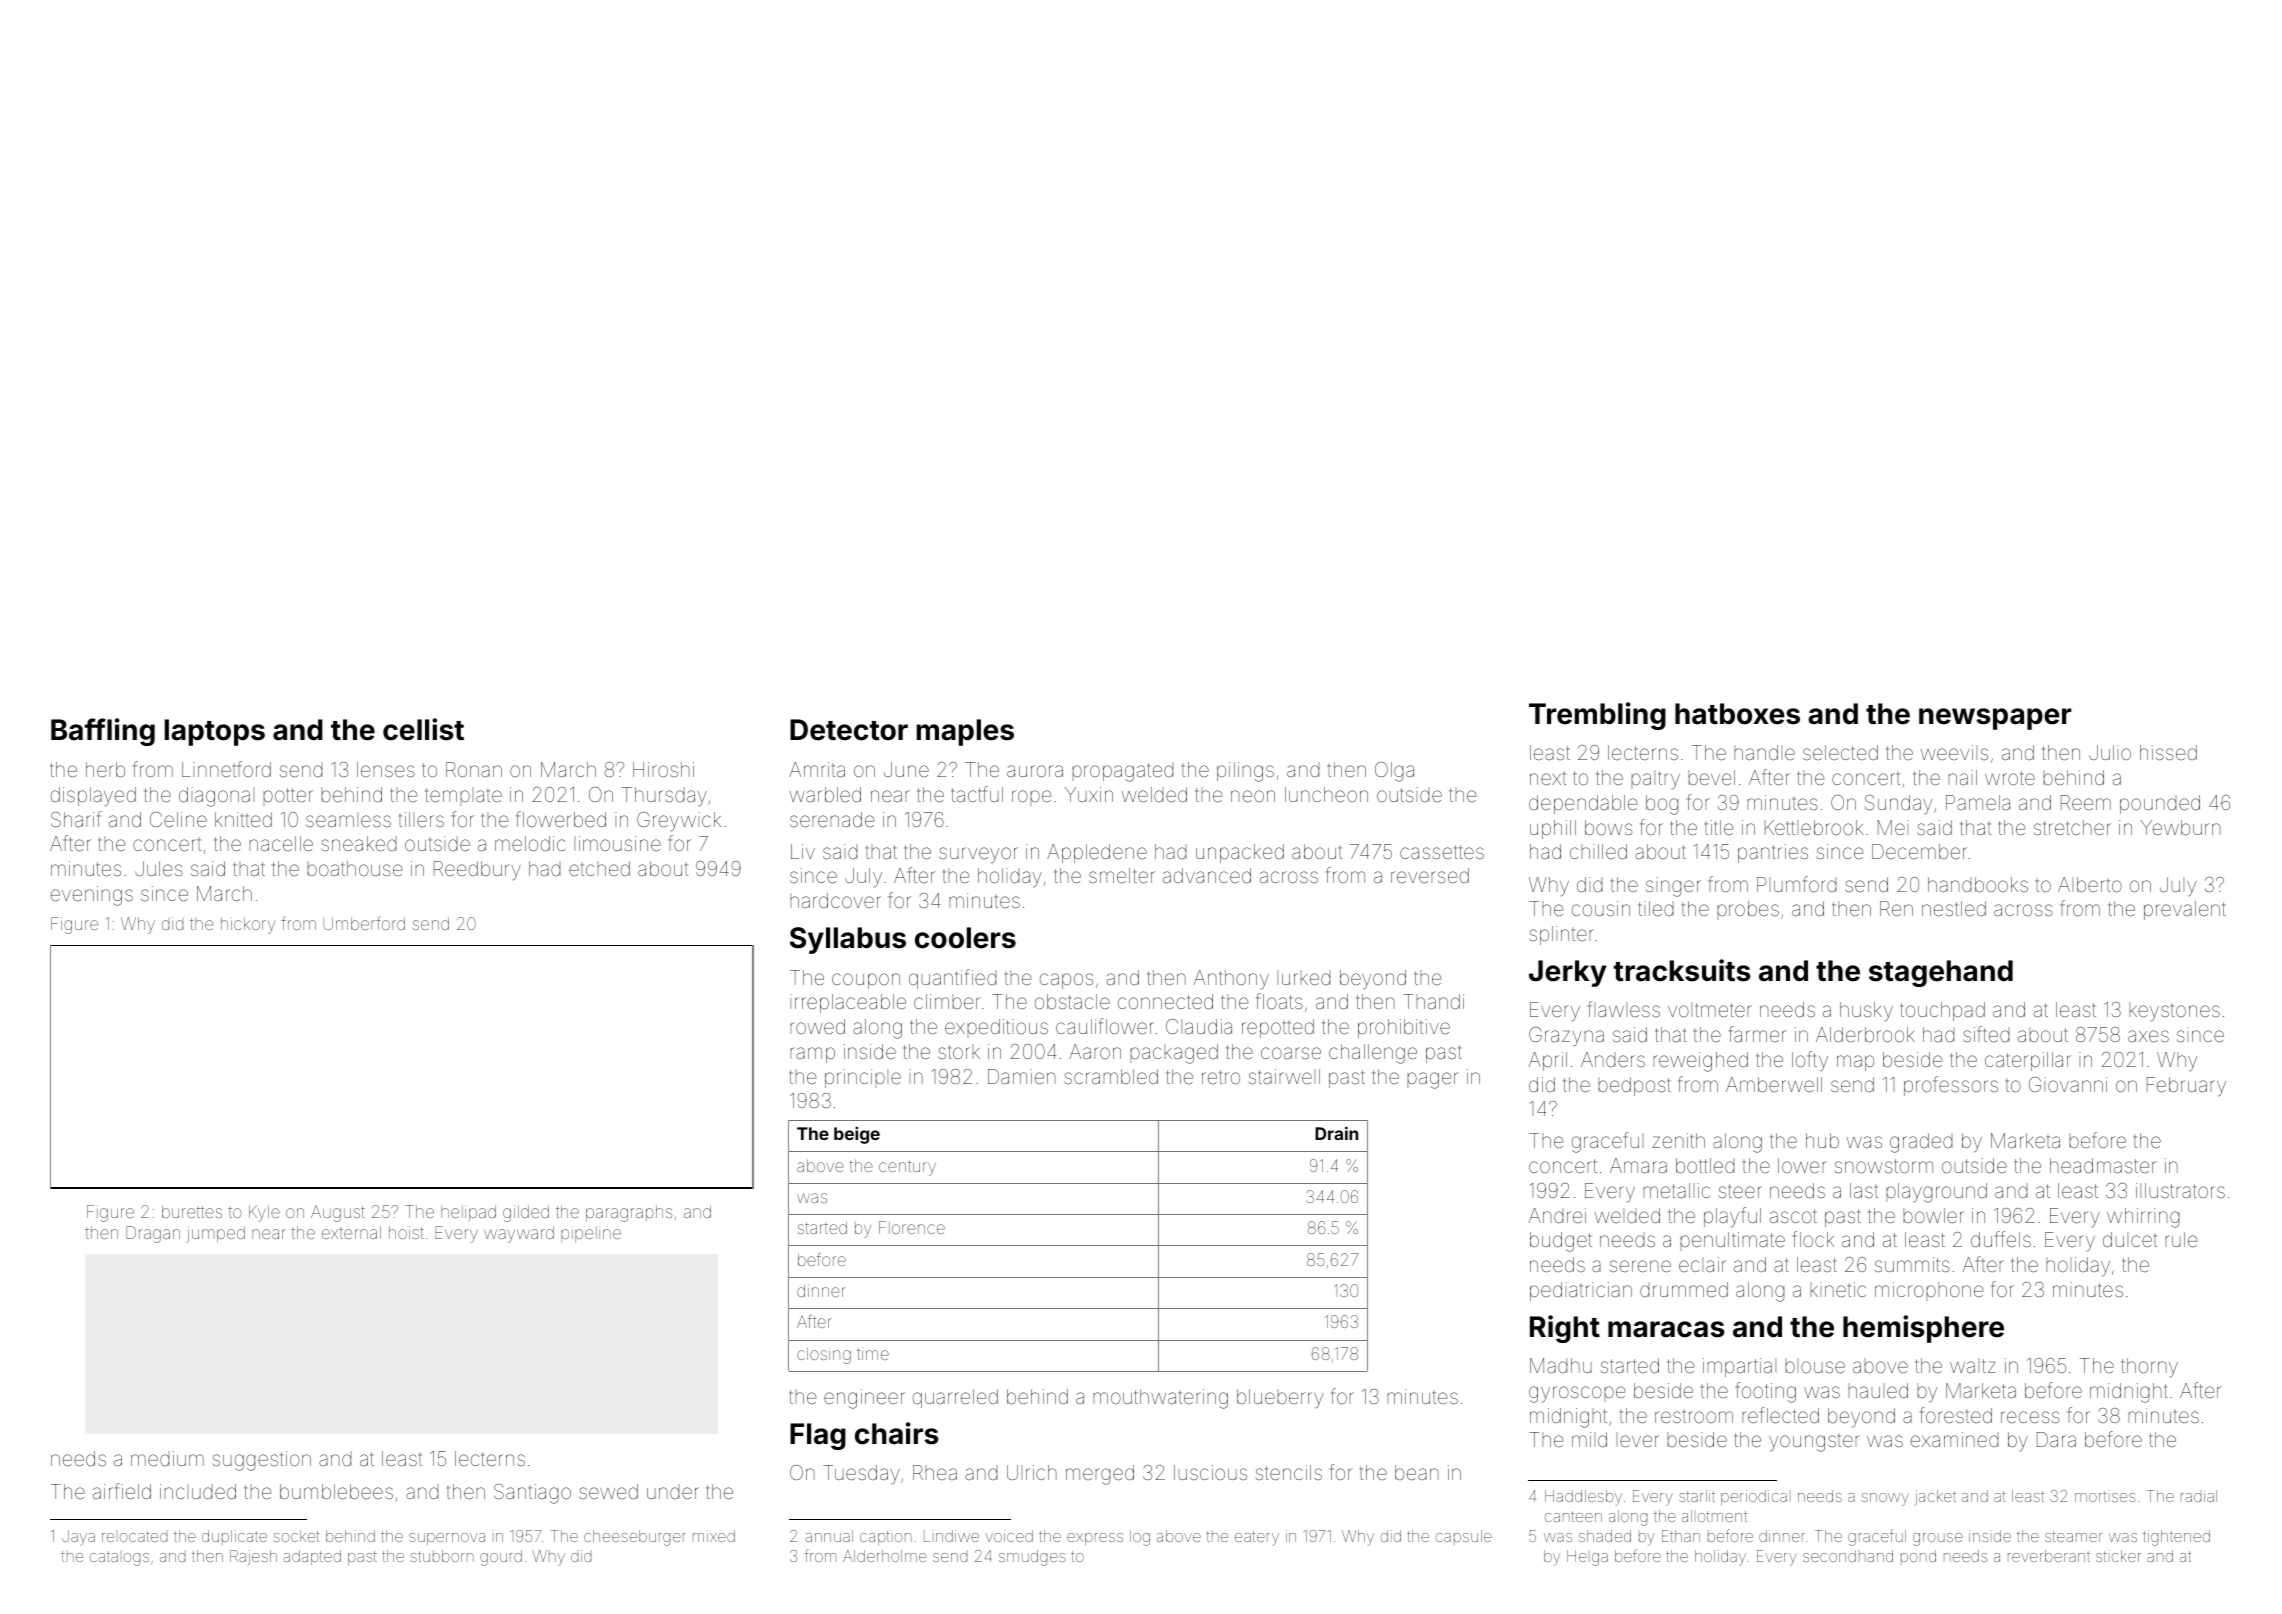 The width and height of the document is (2282, 1614). I want to click on rowed, so click(817, 1026).
